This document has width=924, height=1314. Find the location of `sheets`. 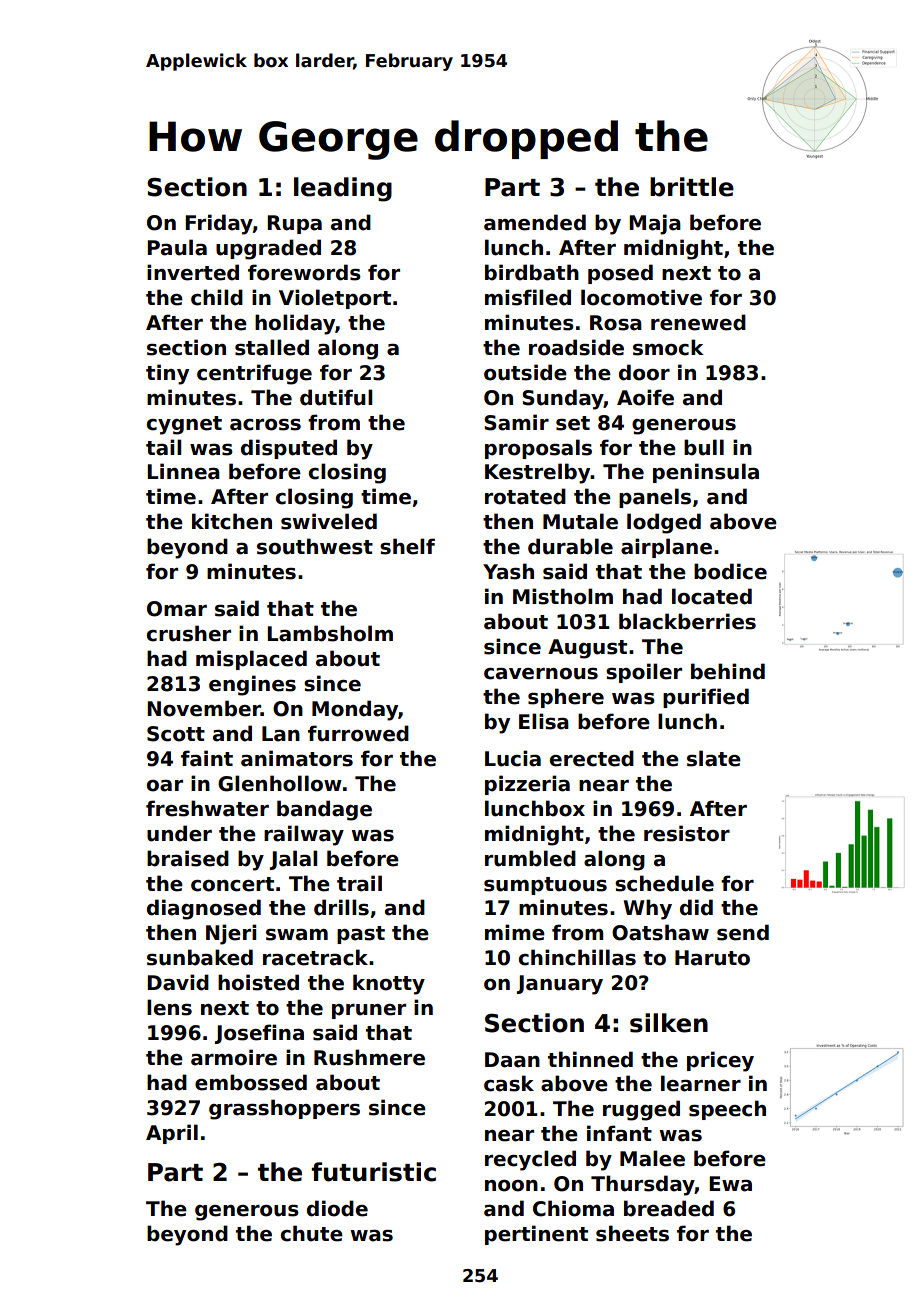

sheets is located at coordinates (632, 1233).
